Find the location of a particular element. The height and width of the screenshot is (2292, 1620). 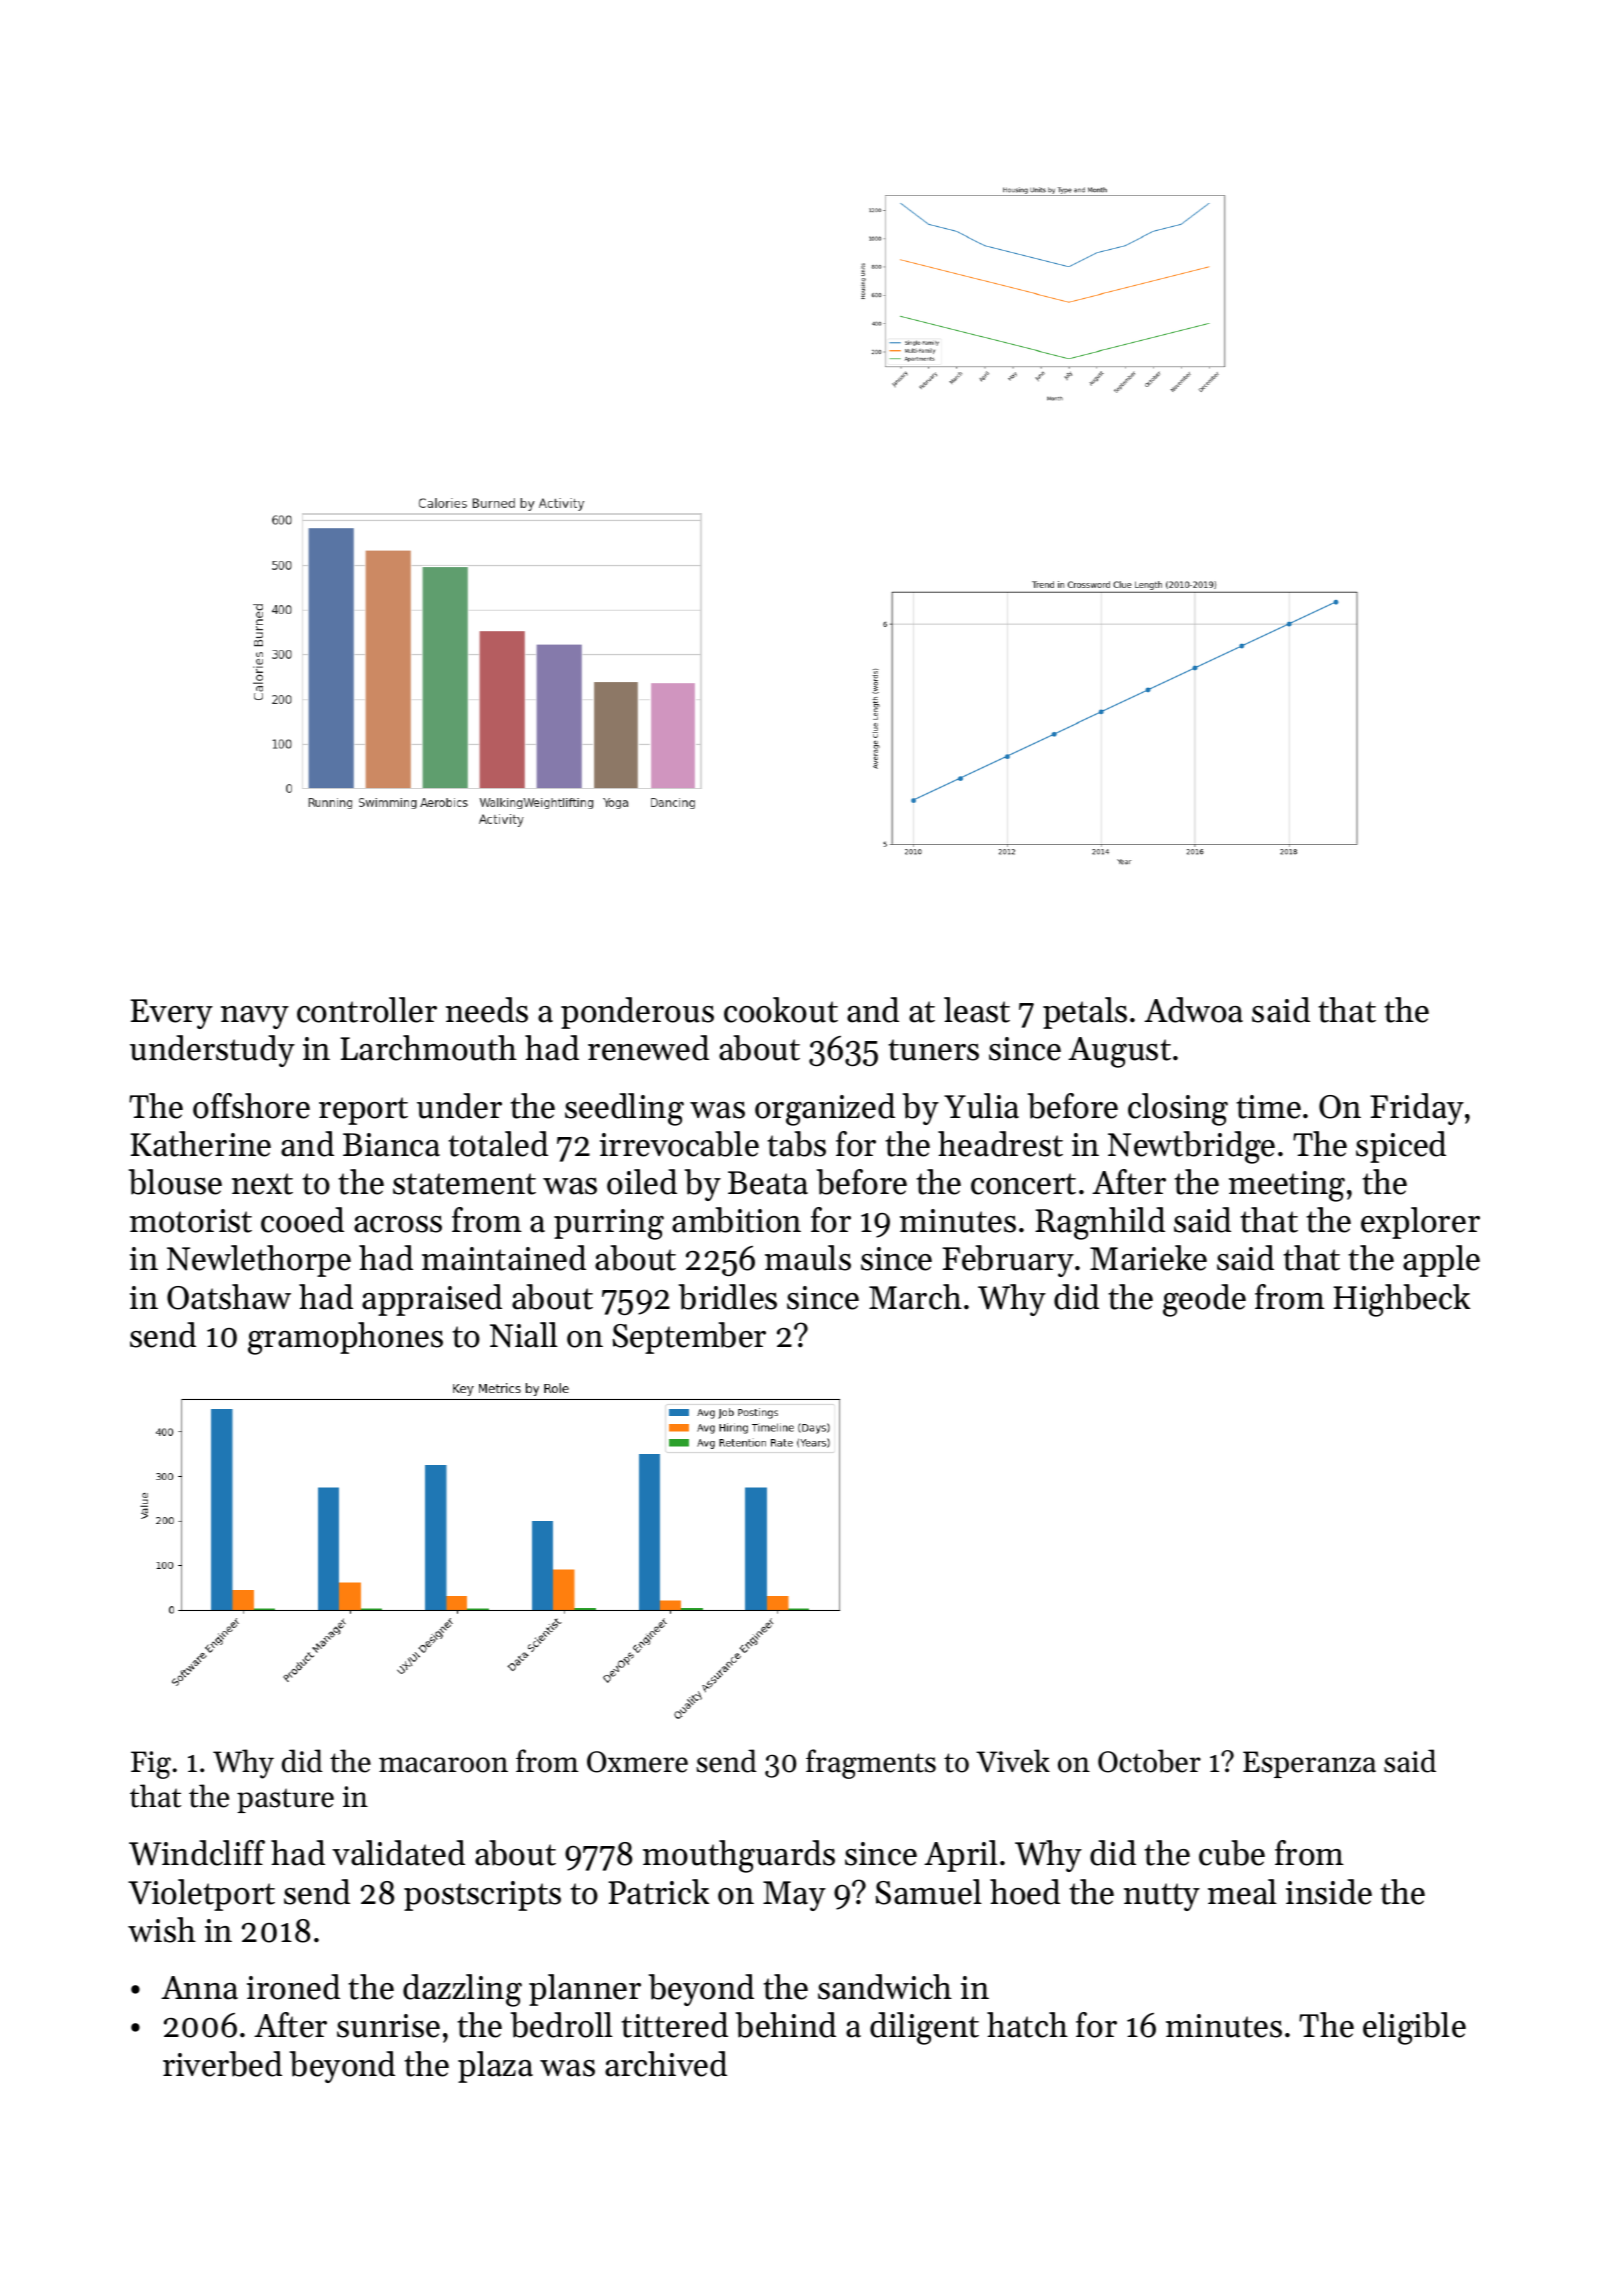

plaza is located at coordinates (495, 2067).
